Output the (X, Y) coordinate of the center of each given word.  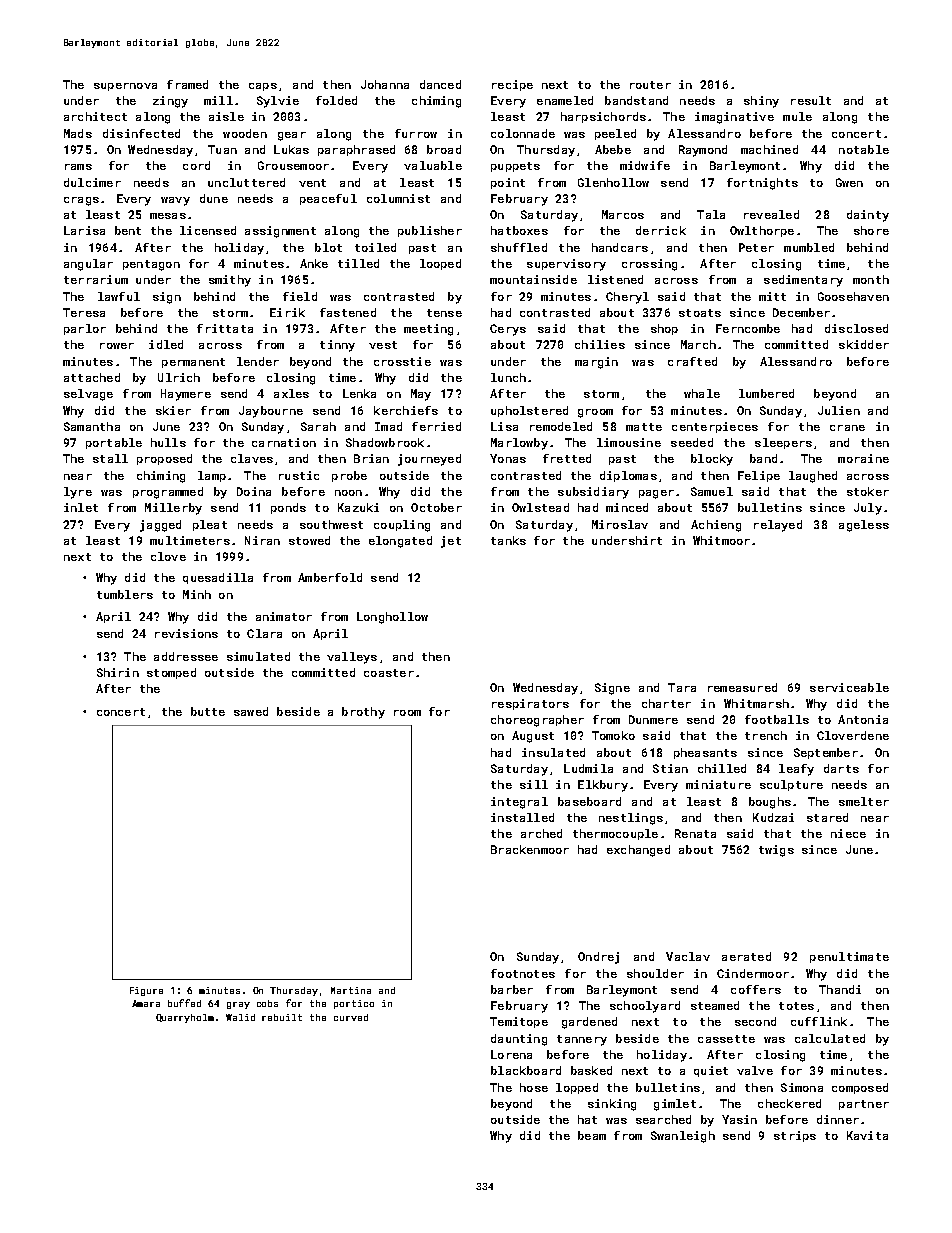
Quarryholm (185, 1018)
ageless (864, 526)
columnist (398, 198)
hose (534, 1087)
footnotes (523, 973)
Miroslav (620, 524)
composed (860, 1088)
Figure (146, 991)
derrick (661, 230)
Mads (78, 133)
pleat (210, 525)
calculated (830, 1038)
